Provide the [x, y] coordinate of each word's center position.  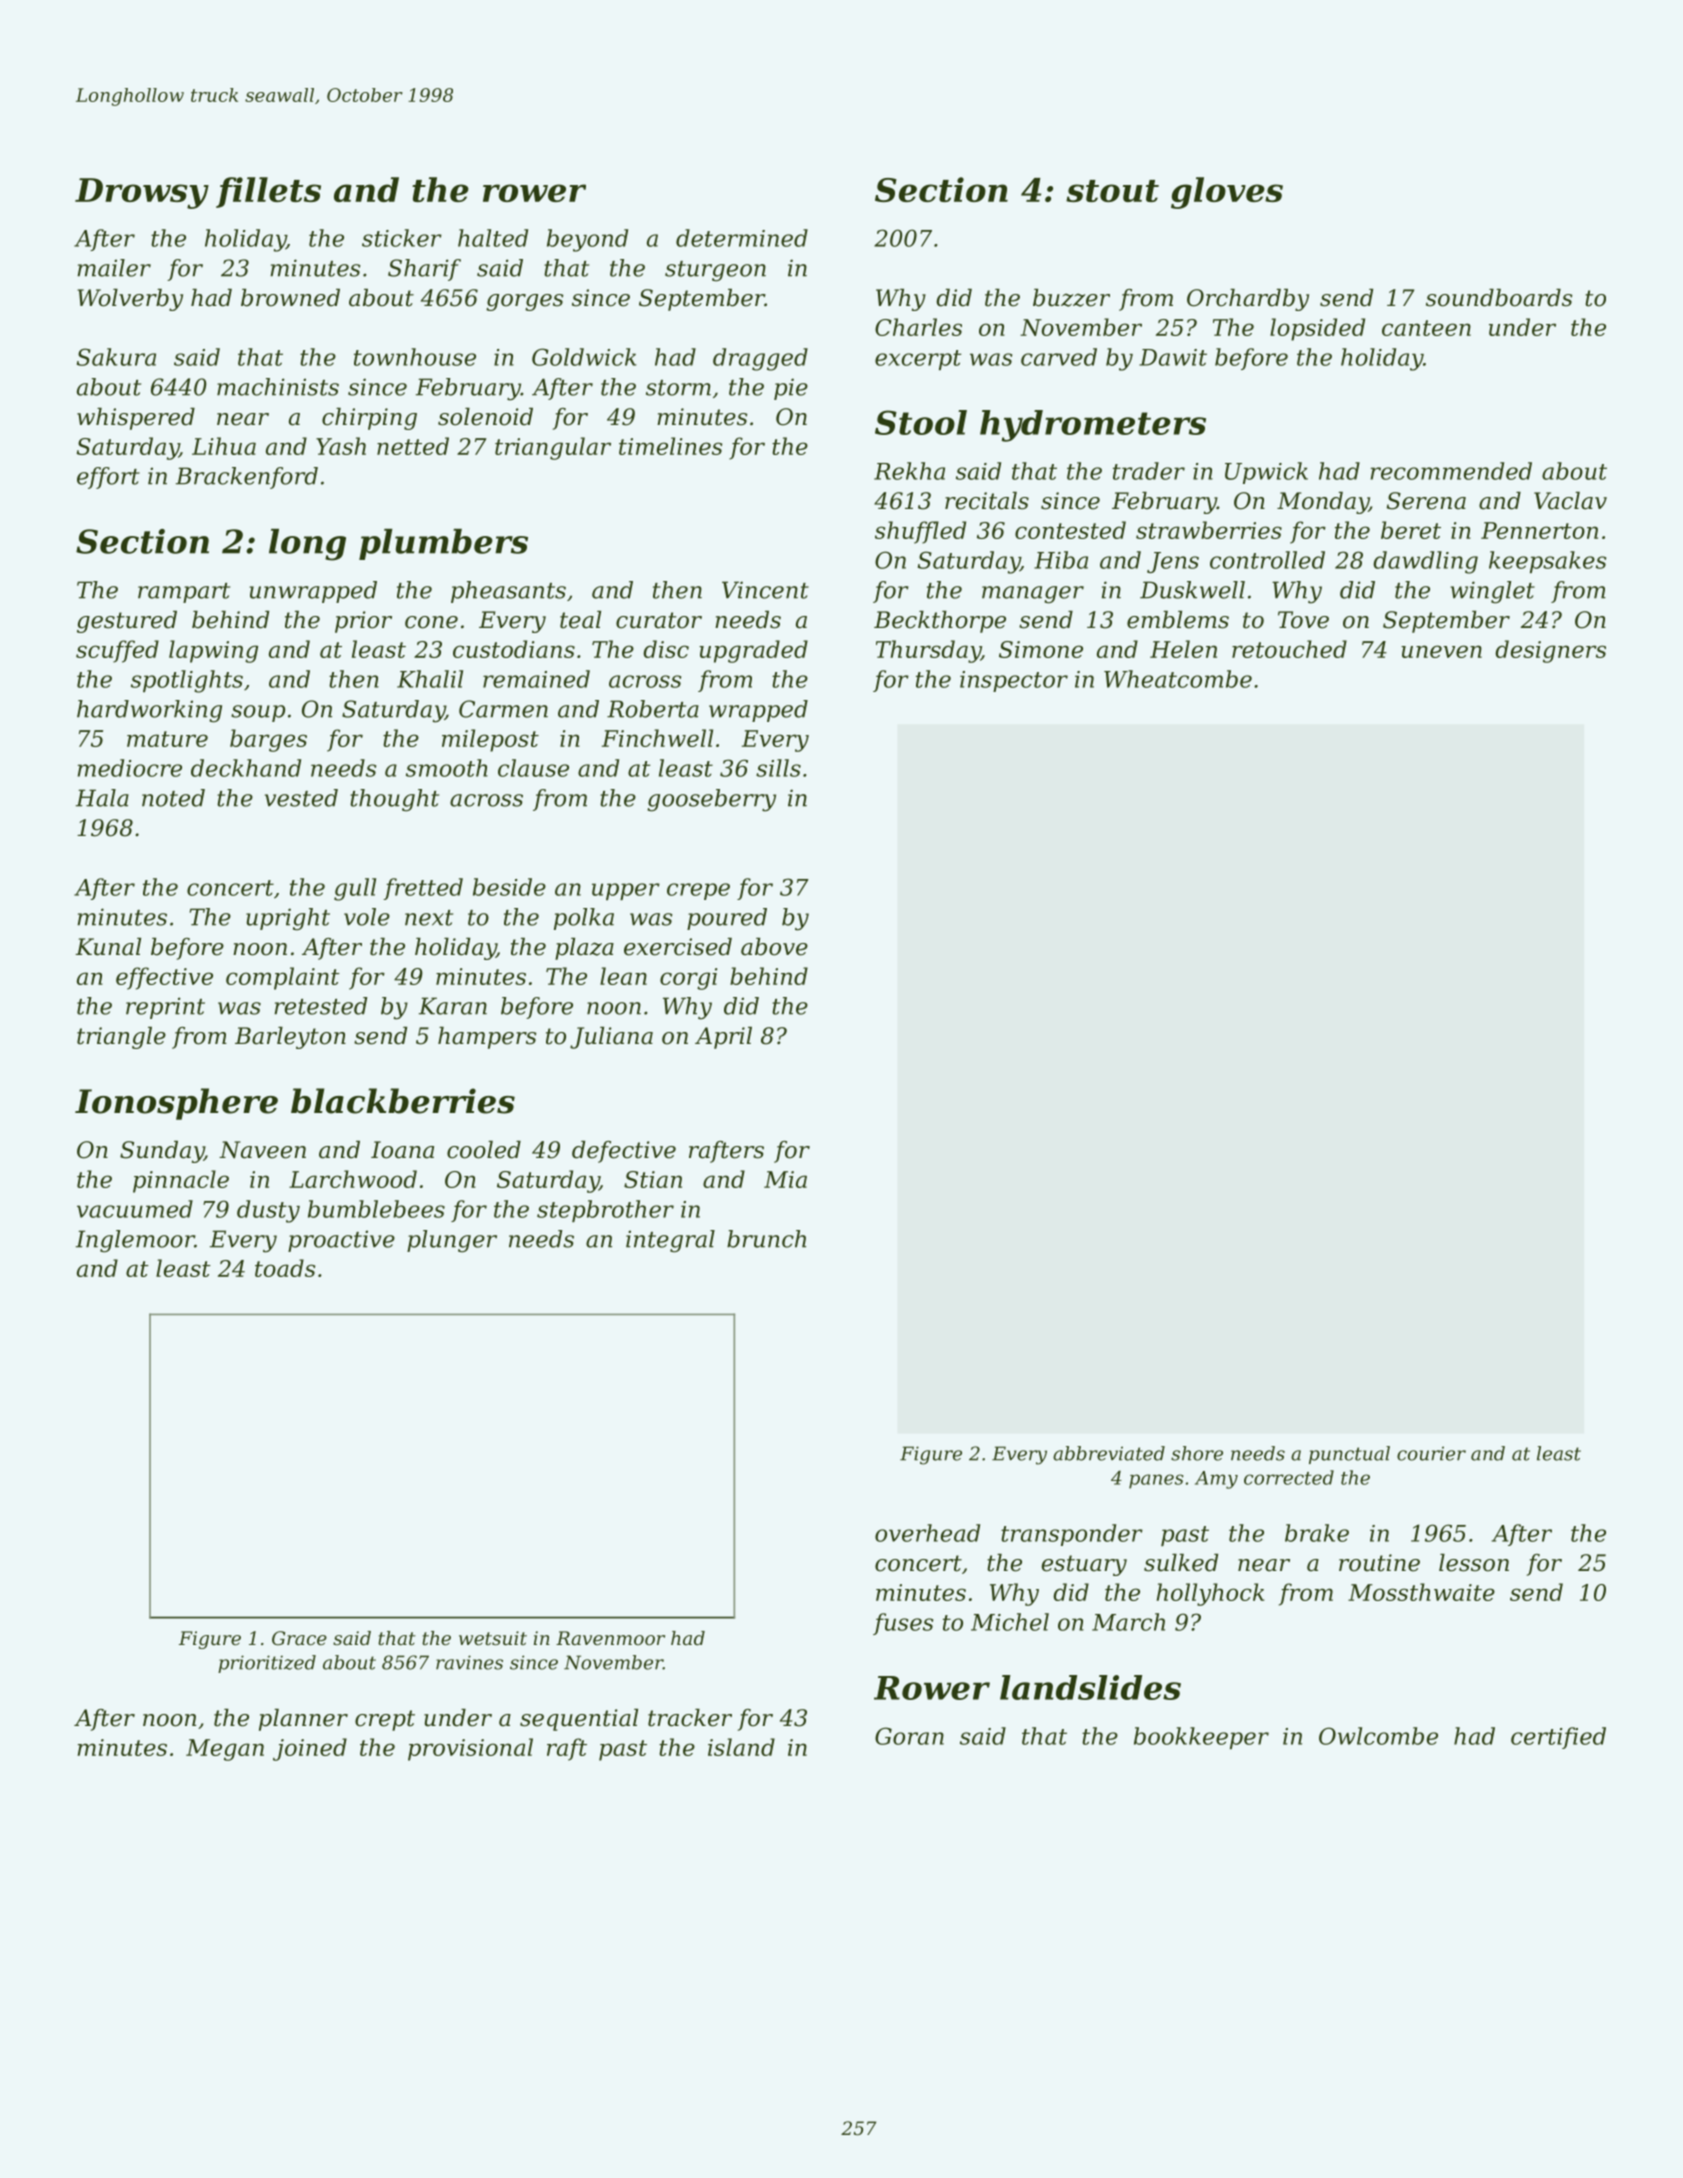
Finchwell [657, 738]
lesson [1474, 1563]
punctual [1349, 1455]
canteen [1426, 328]
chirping [369, 419]
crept [385, 1720]
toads [285, 1268]
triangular [553, 448]
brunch [766, 1239]
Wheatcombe [1178, 679]
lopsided [1317, 329]
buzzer [1071, 298]
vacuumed [135, 1209]
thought [394, 800]
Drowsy [142, 193]
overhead [927, 1533]
